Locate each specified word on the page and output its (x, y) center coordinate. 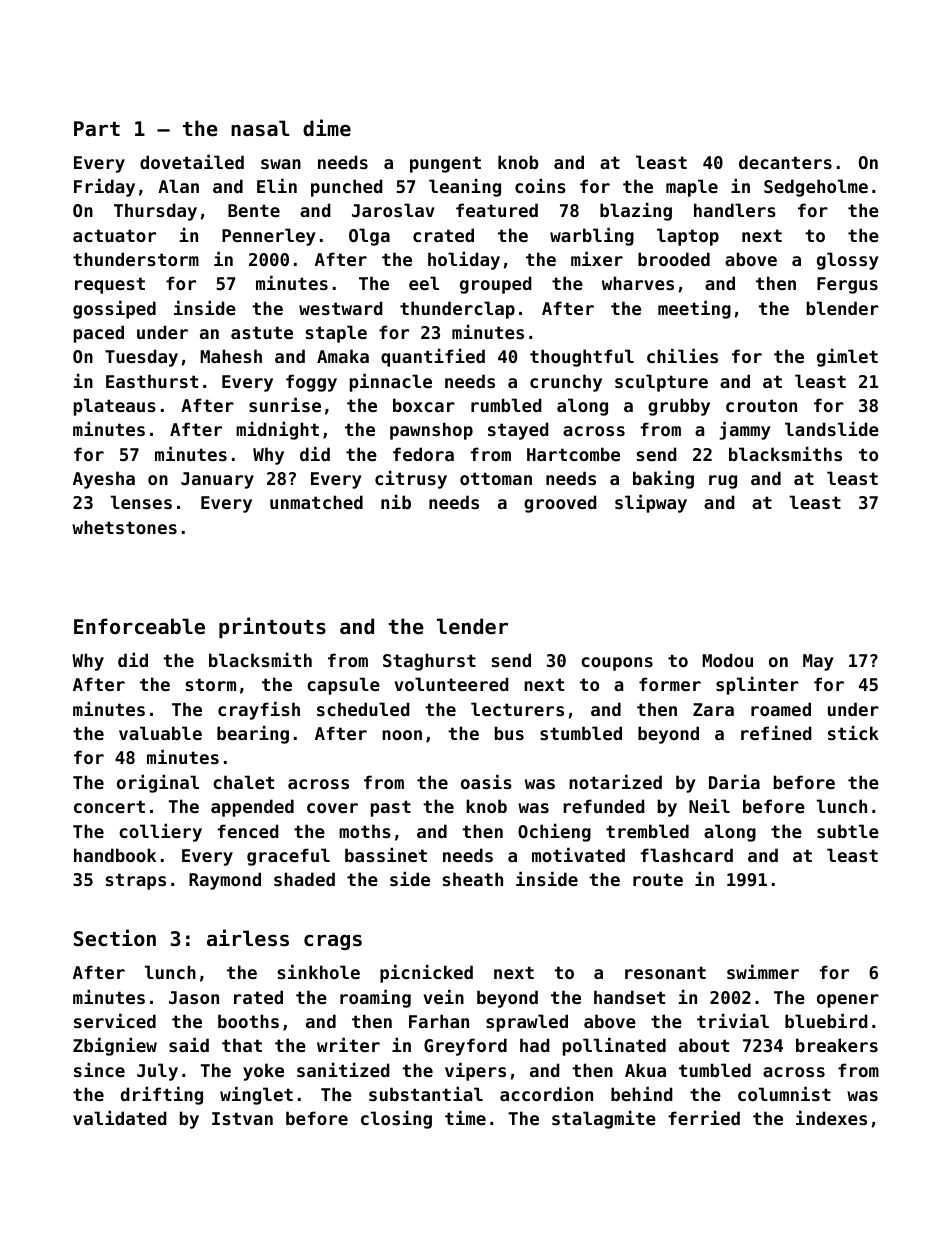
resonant (665, 972)
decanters (785, 162)
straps (136, 881)
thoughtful (582, 358)
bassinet (386, 854)
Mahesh (231, 356)
